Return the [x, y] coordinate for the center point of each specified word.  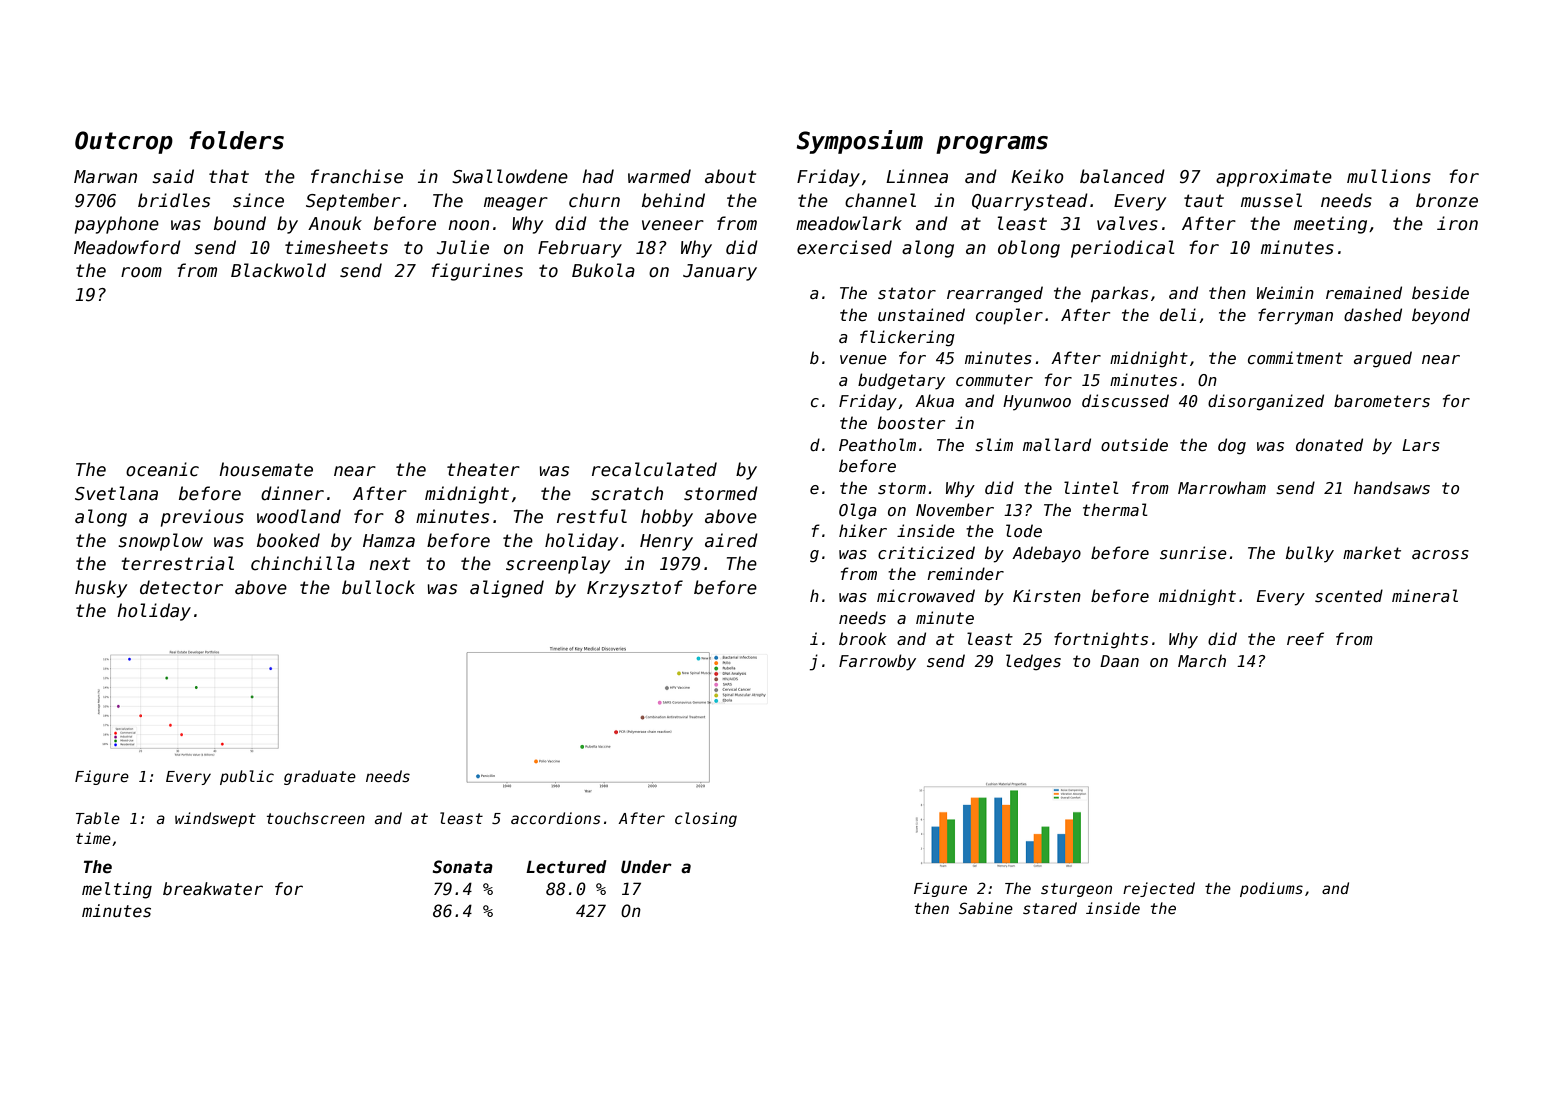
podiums [1271, 889]
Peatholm [877, 444]
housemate [266, 469]
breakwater [213, 888]
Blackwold [278, 270]
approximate [1274, 178]
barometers [1382, 400]
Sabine [986, 908]
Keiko [1037, 176]
